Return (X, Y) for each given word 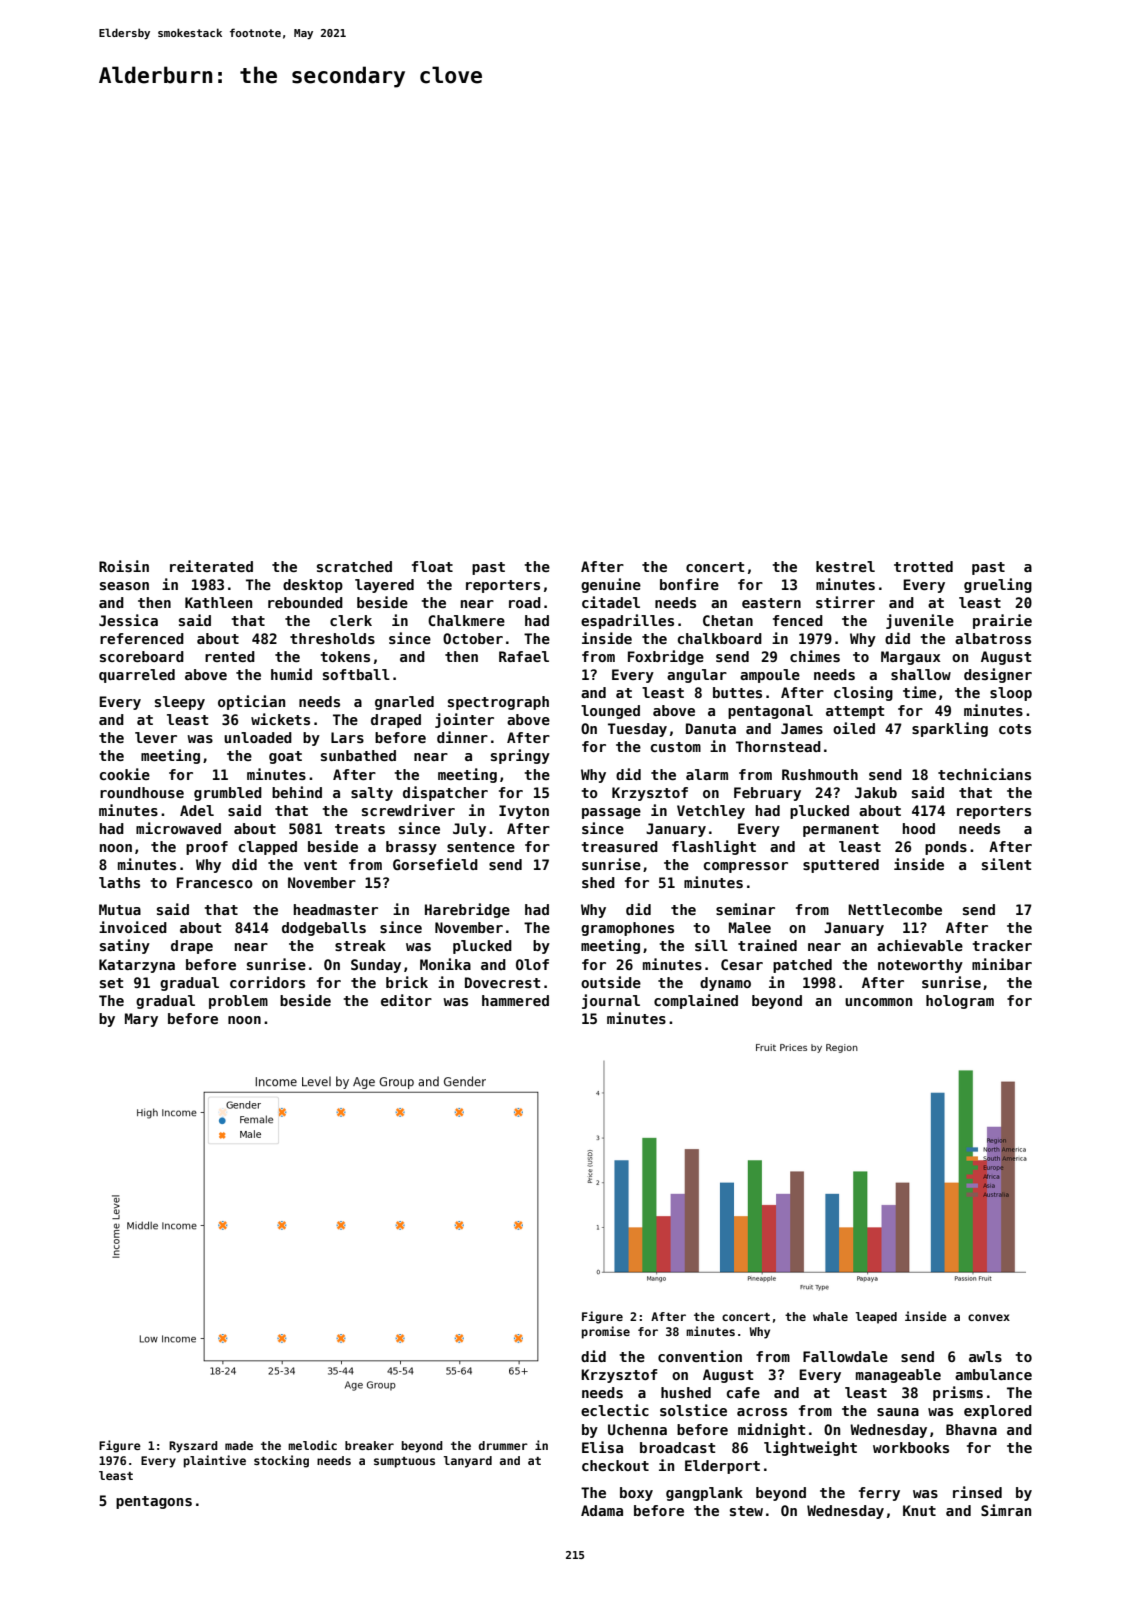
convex (989, 1317)
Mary (141, 1020)
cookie (125, 774)
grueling (998, 585)
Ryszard (193, 1447)
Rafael (524, 656)
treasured (619, 846)
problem (238, 1002)
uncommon (878, 1002)
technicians (984, 774)
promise (606, 1332)
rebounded (305, 602)
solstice (693, 1410)
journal (611, 1001)
